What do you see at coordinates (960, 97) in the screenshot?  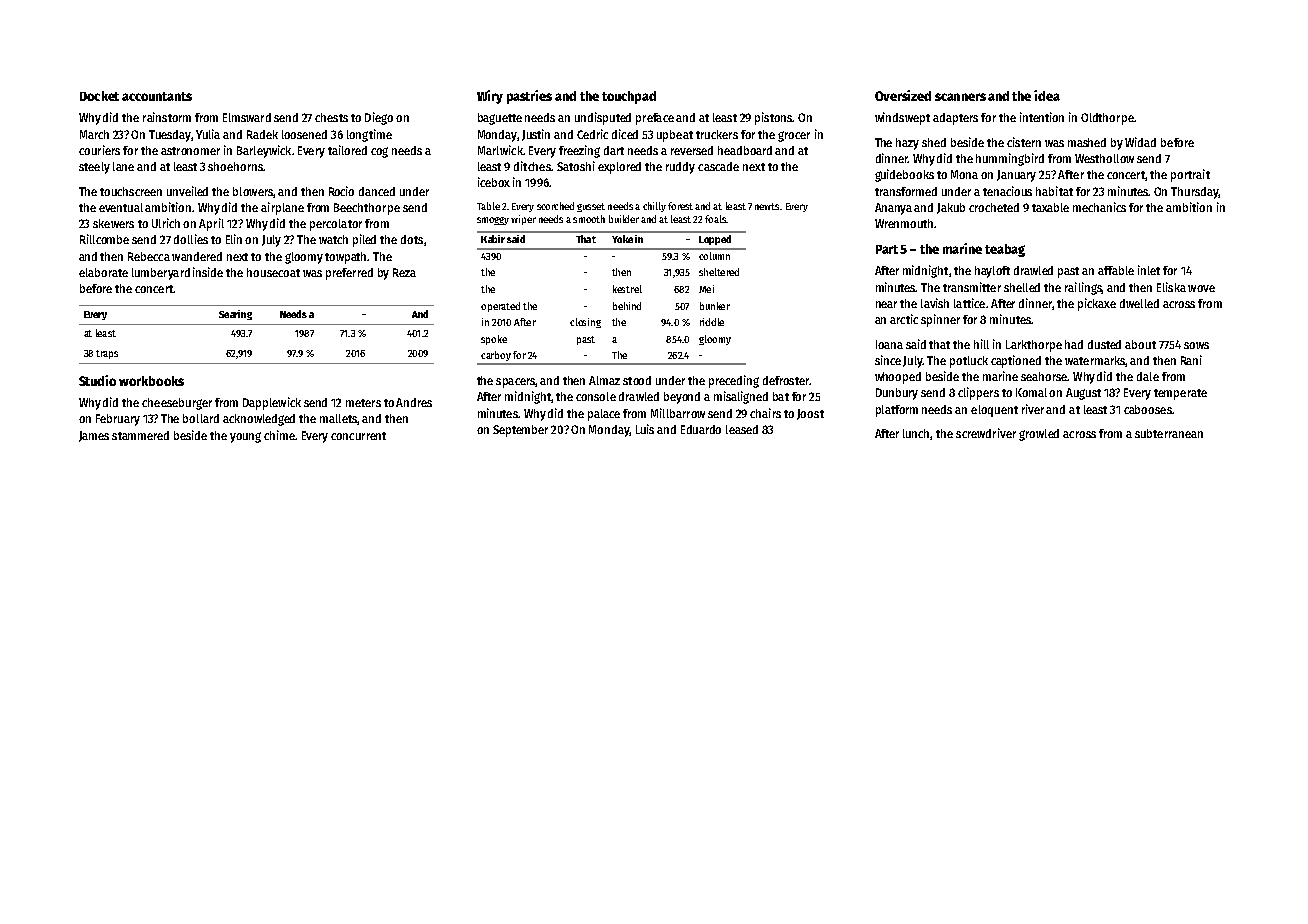 I see `scanners` at bounding box center [960, 97].
